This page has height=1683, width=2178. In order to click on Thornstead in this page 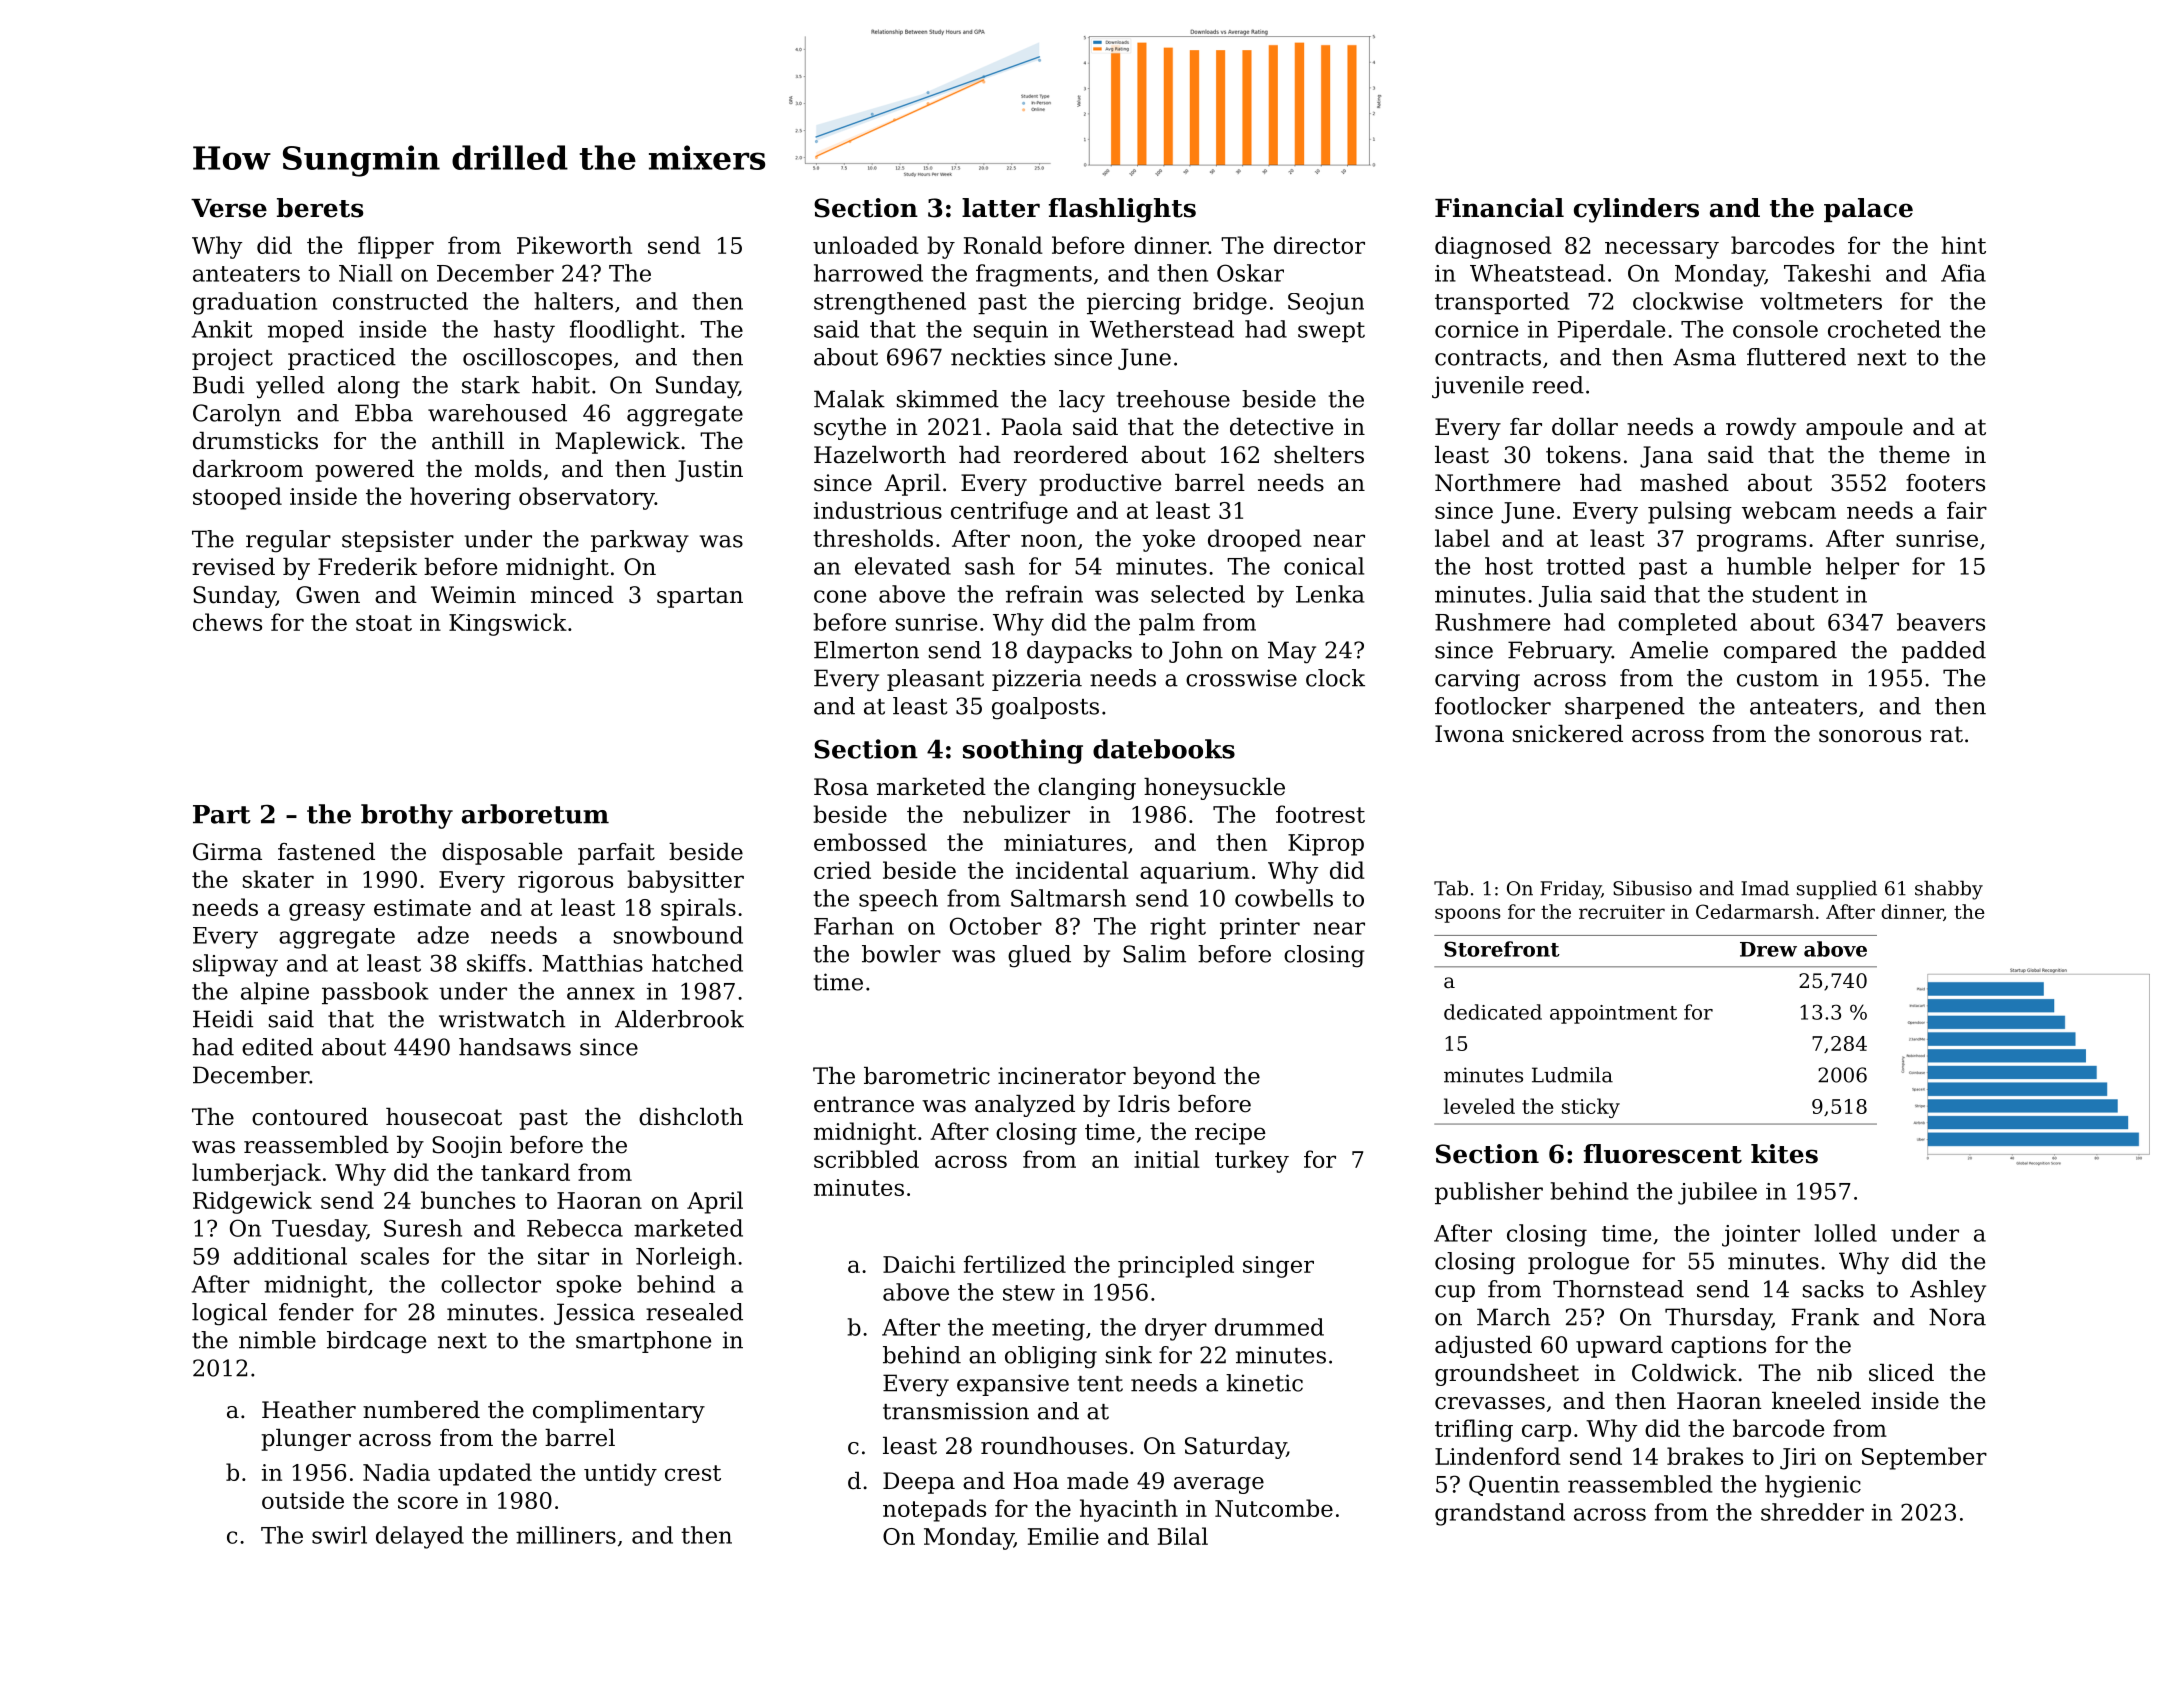, I will do `click(1618, 1289)`.
